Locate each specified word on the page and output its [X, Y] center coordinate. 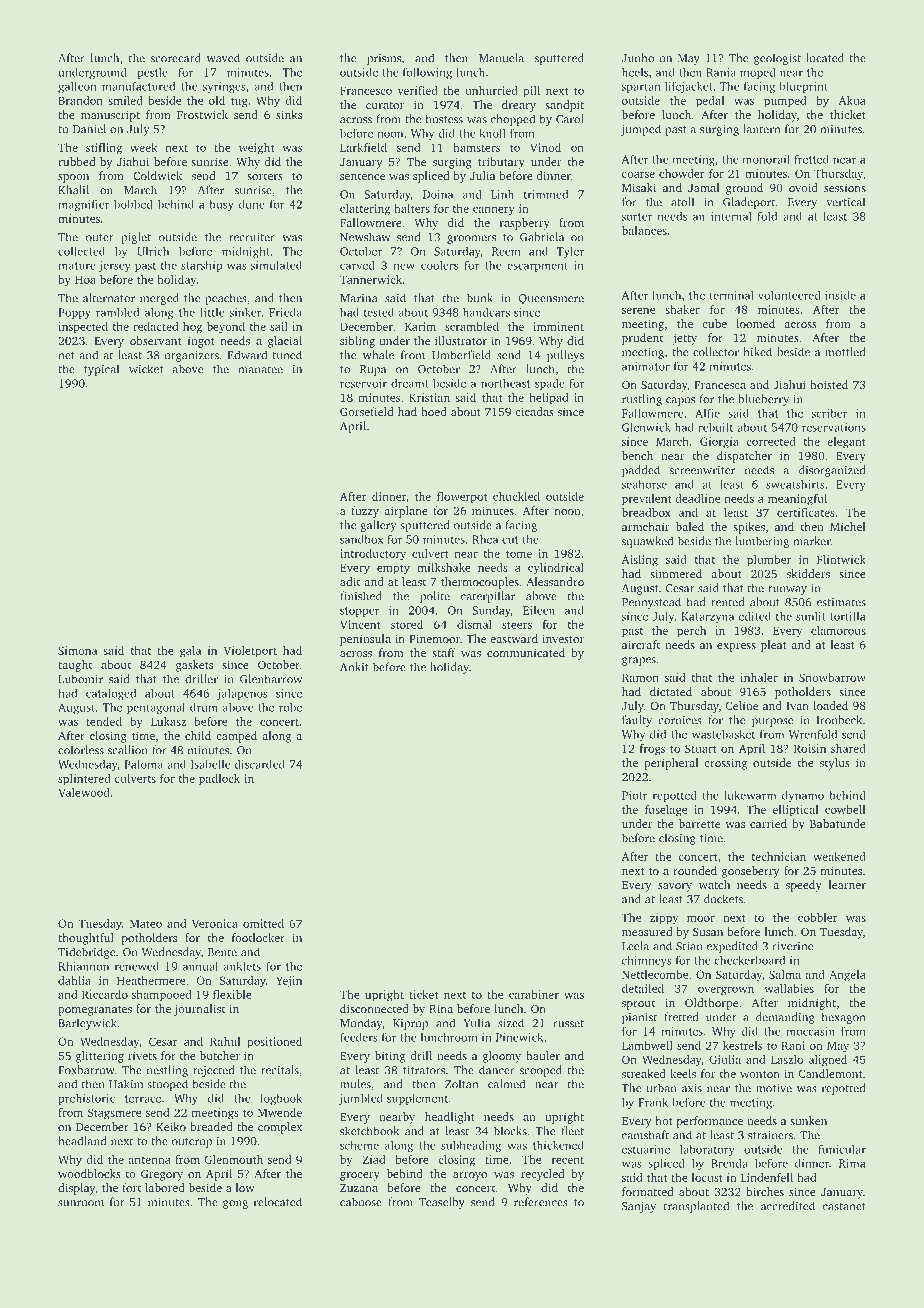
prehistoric [86, 1099]
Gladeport [749, 203]
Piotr [635, 795]
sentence [362, 176]
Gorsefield [366, 411]
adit [350, 581]
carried [768, 823]
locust [707, 1177]
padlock [219, 780]
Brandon [80, 100]
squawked [647, 542]
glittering [100, 1057]
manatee [261, 370]
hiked [758, 352]
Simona [77, 650]
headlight [449, 1118]
